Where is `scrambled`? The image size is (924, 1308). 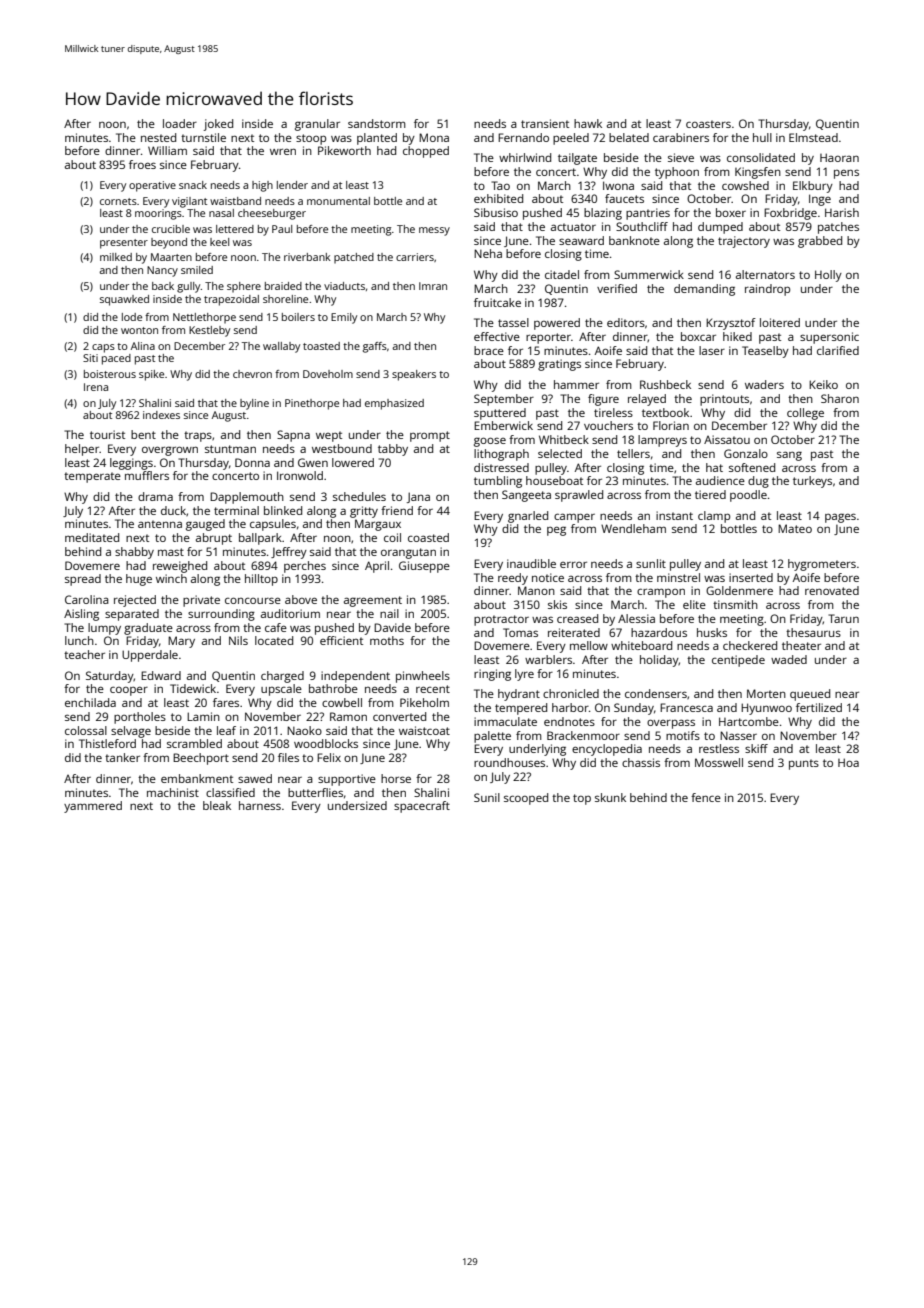
scrambled is located at coordinates (194, 743).
